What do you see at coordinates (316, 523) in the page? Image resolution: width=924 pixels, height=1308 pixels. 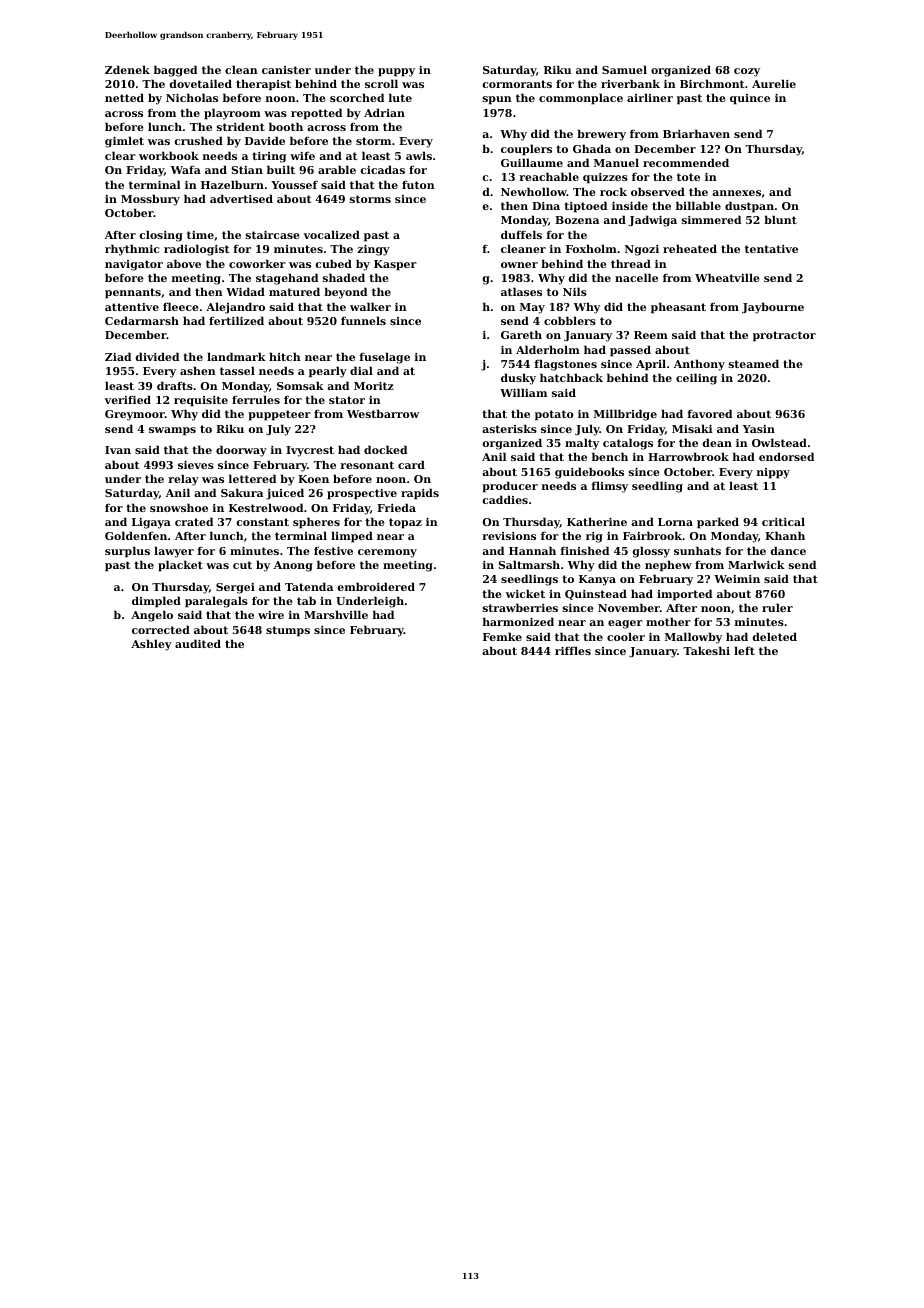 I see `spheres` at bounding box center [316, 523].
